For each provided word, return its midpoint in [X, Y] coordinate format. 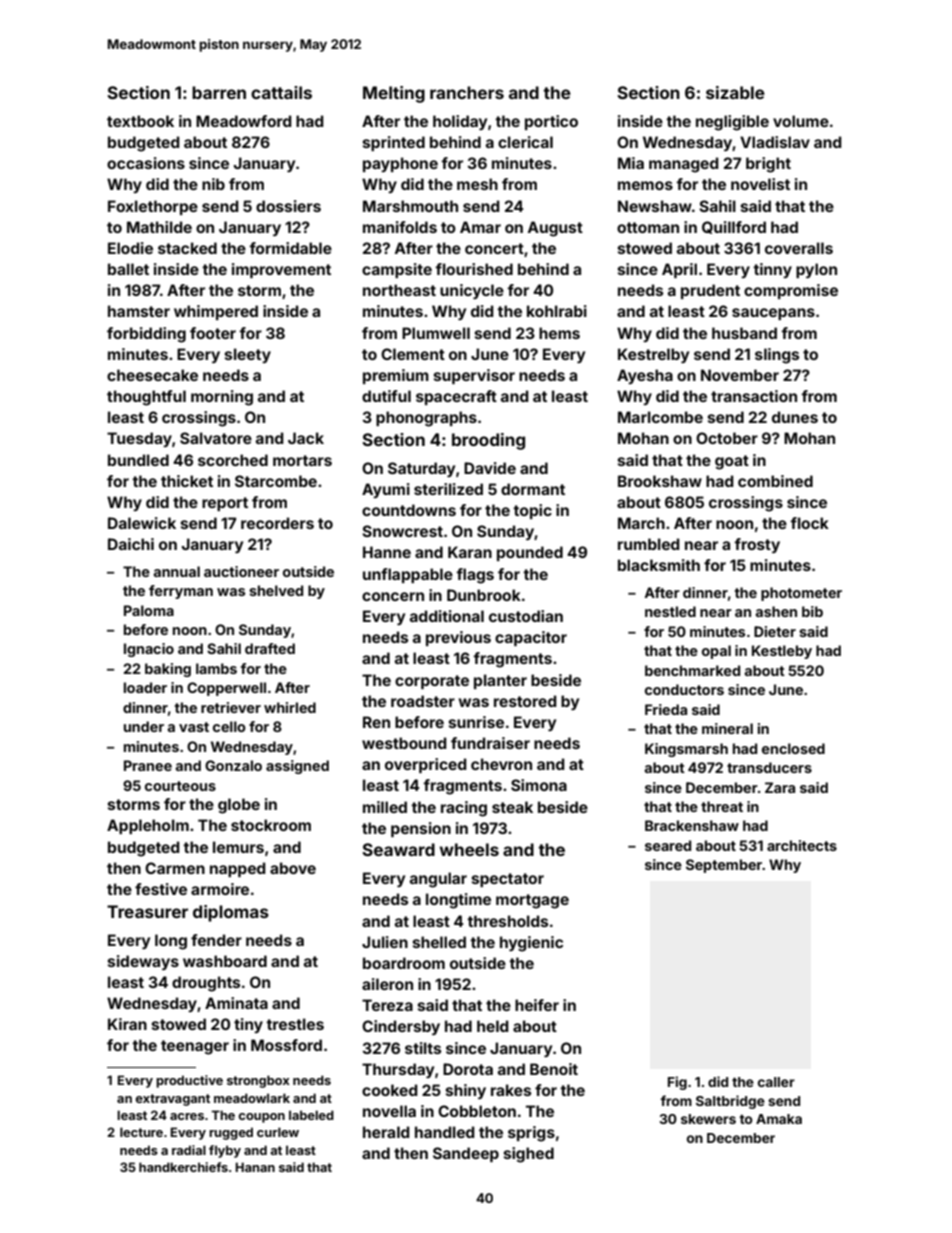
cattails [281, 92]
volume [801, 121]
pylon [816, 270]
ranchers [467, 92]
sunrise [476, 722]
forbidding [146, 335]
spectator [508, 880]
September [724, 866]
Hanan [255, 1167]
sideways [143, 962]
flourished [474, 269]
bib [812, 611]
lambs [216, 668]
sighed [529, 1155]
